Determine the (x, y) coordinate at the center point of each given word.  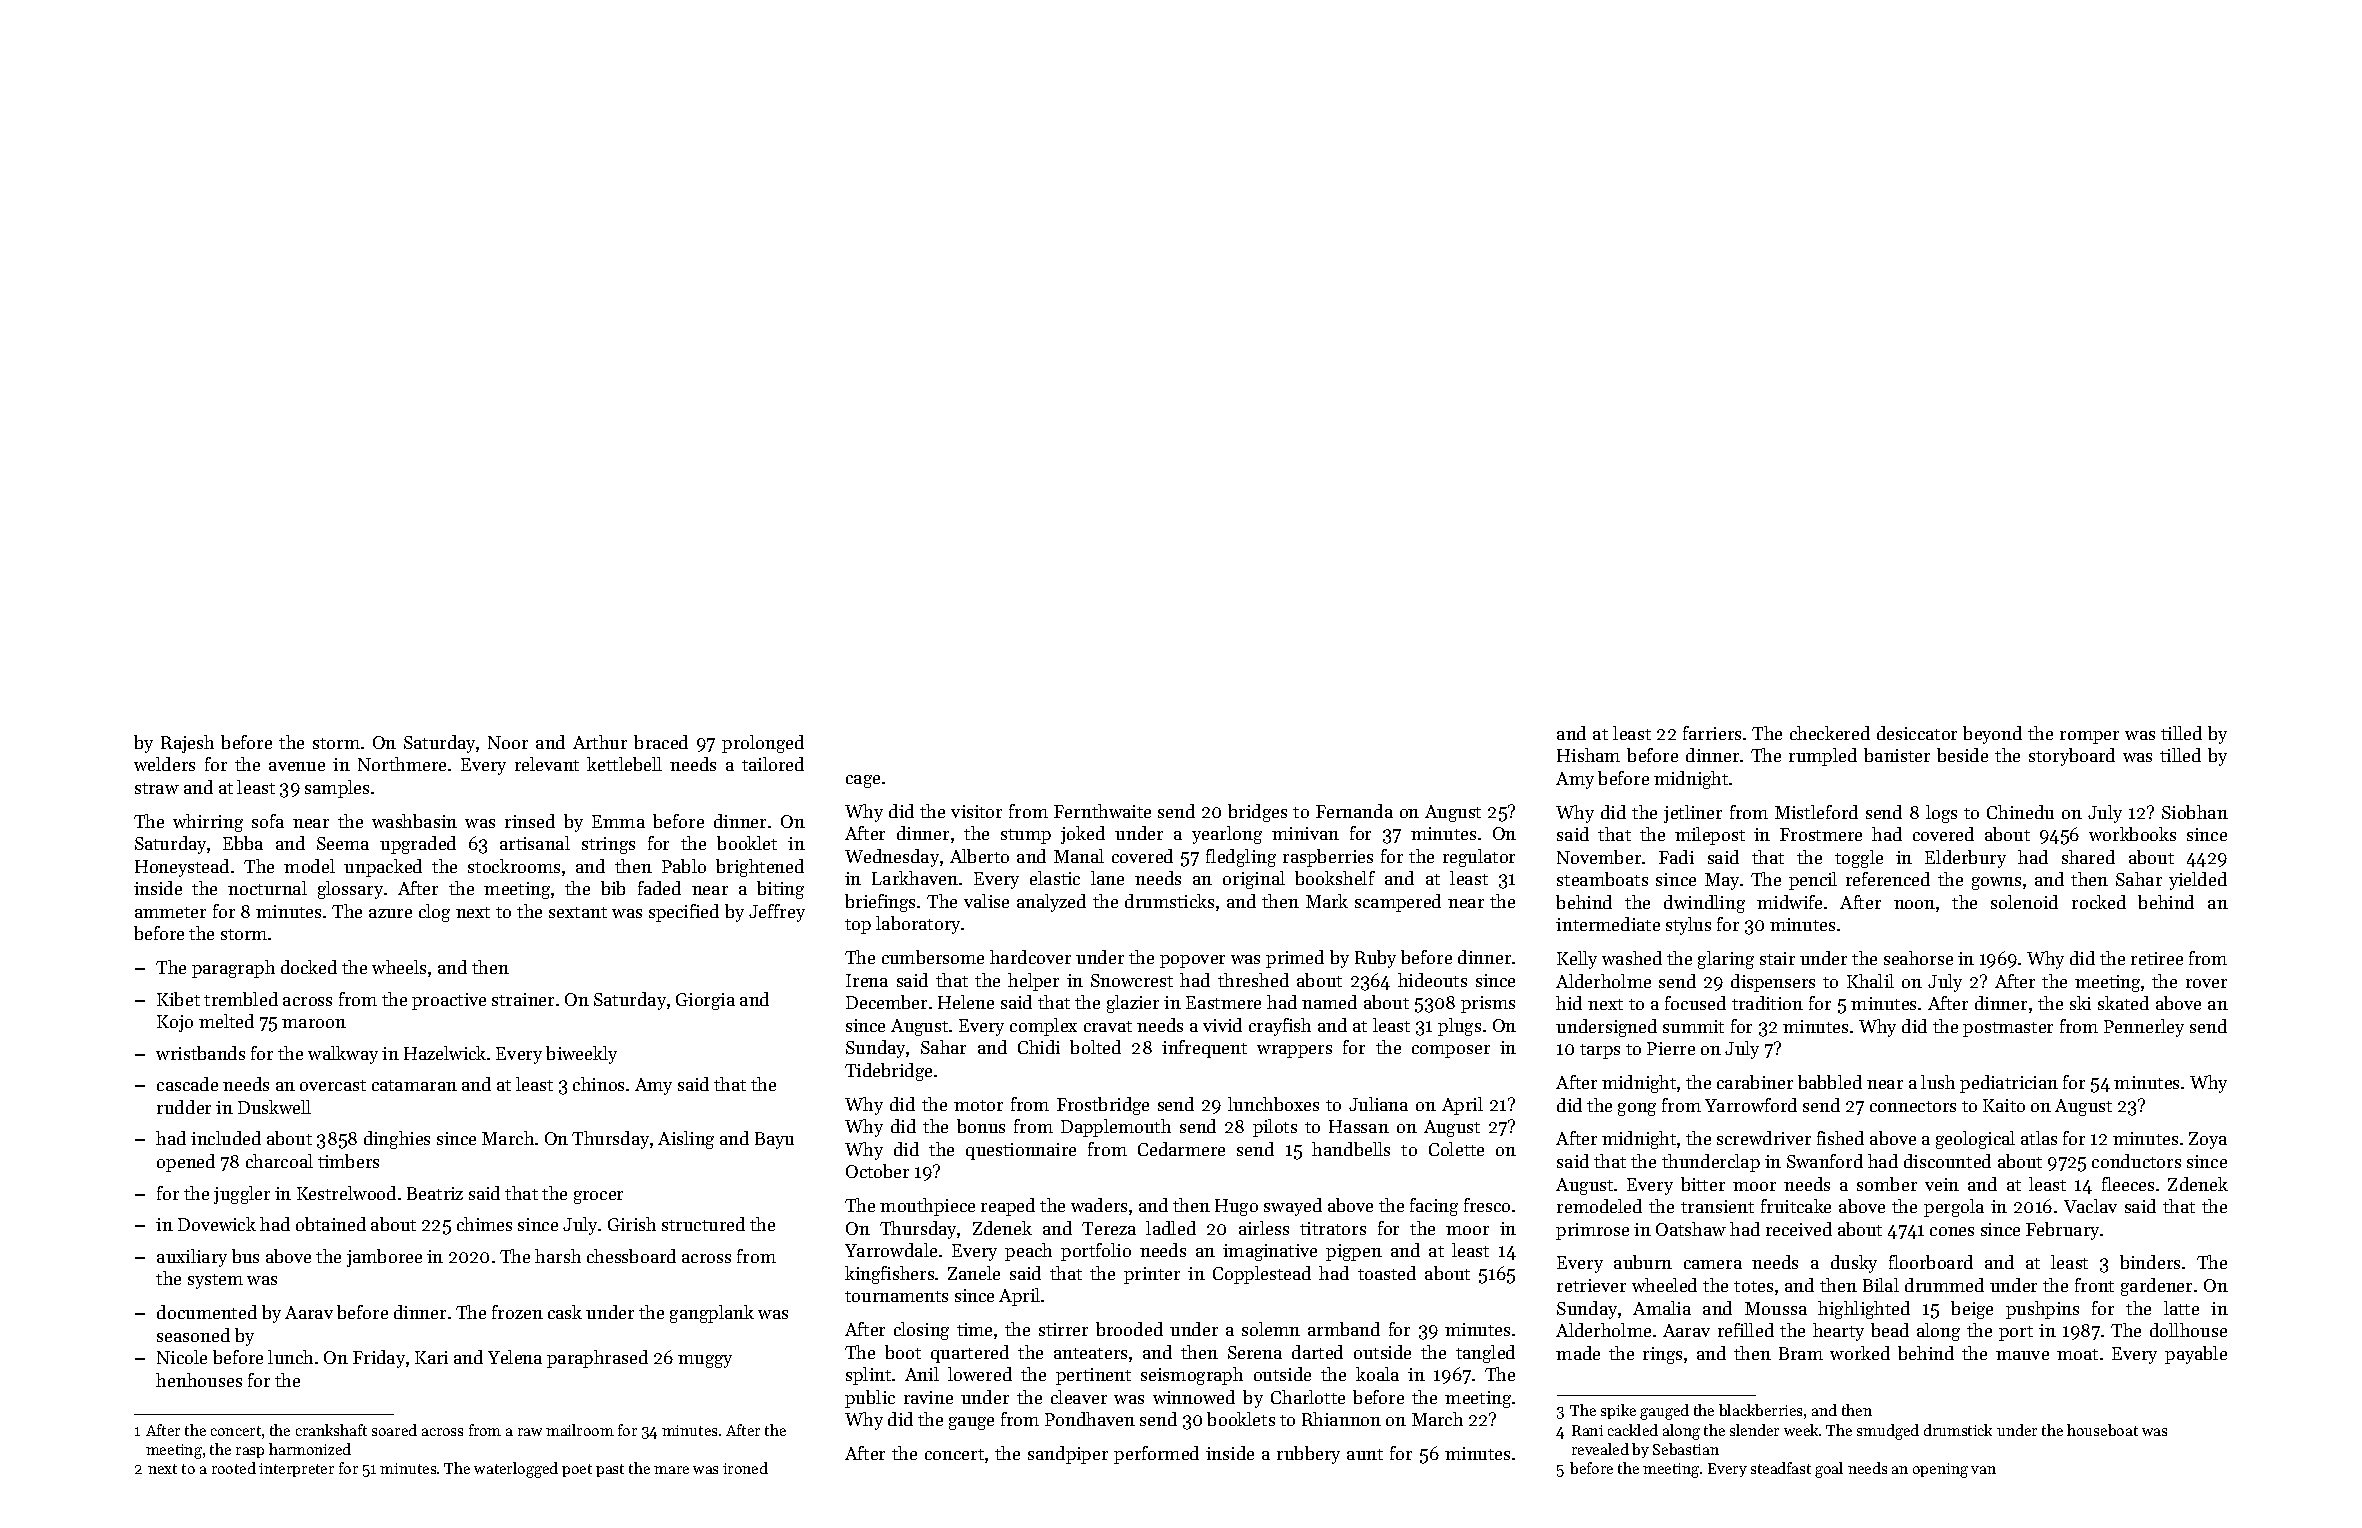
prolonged (763, 744)
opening (1940, 1470)
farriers (1712, 733)
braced (661, 742)
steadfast (1781, 1468)
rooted (234, 1468)
